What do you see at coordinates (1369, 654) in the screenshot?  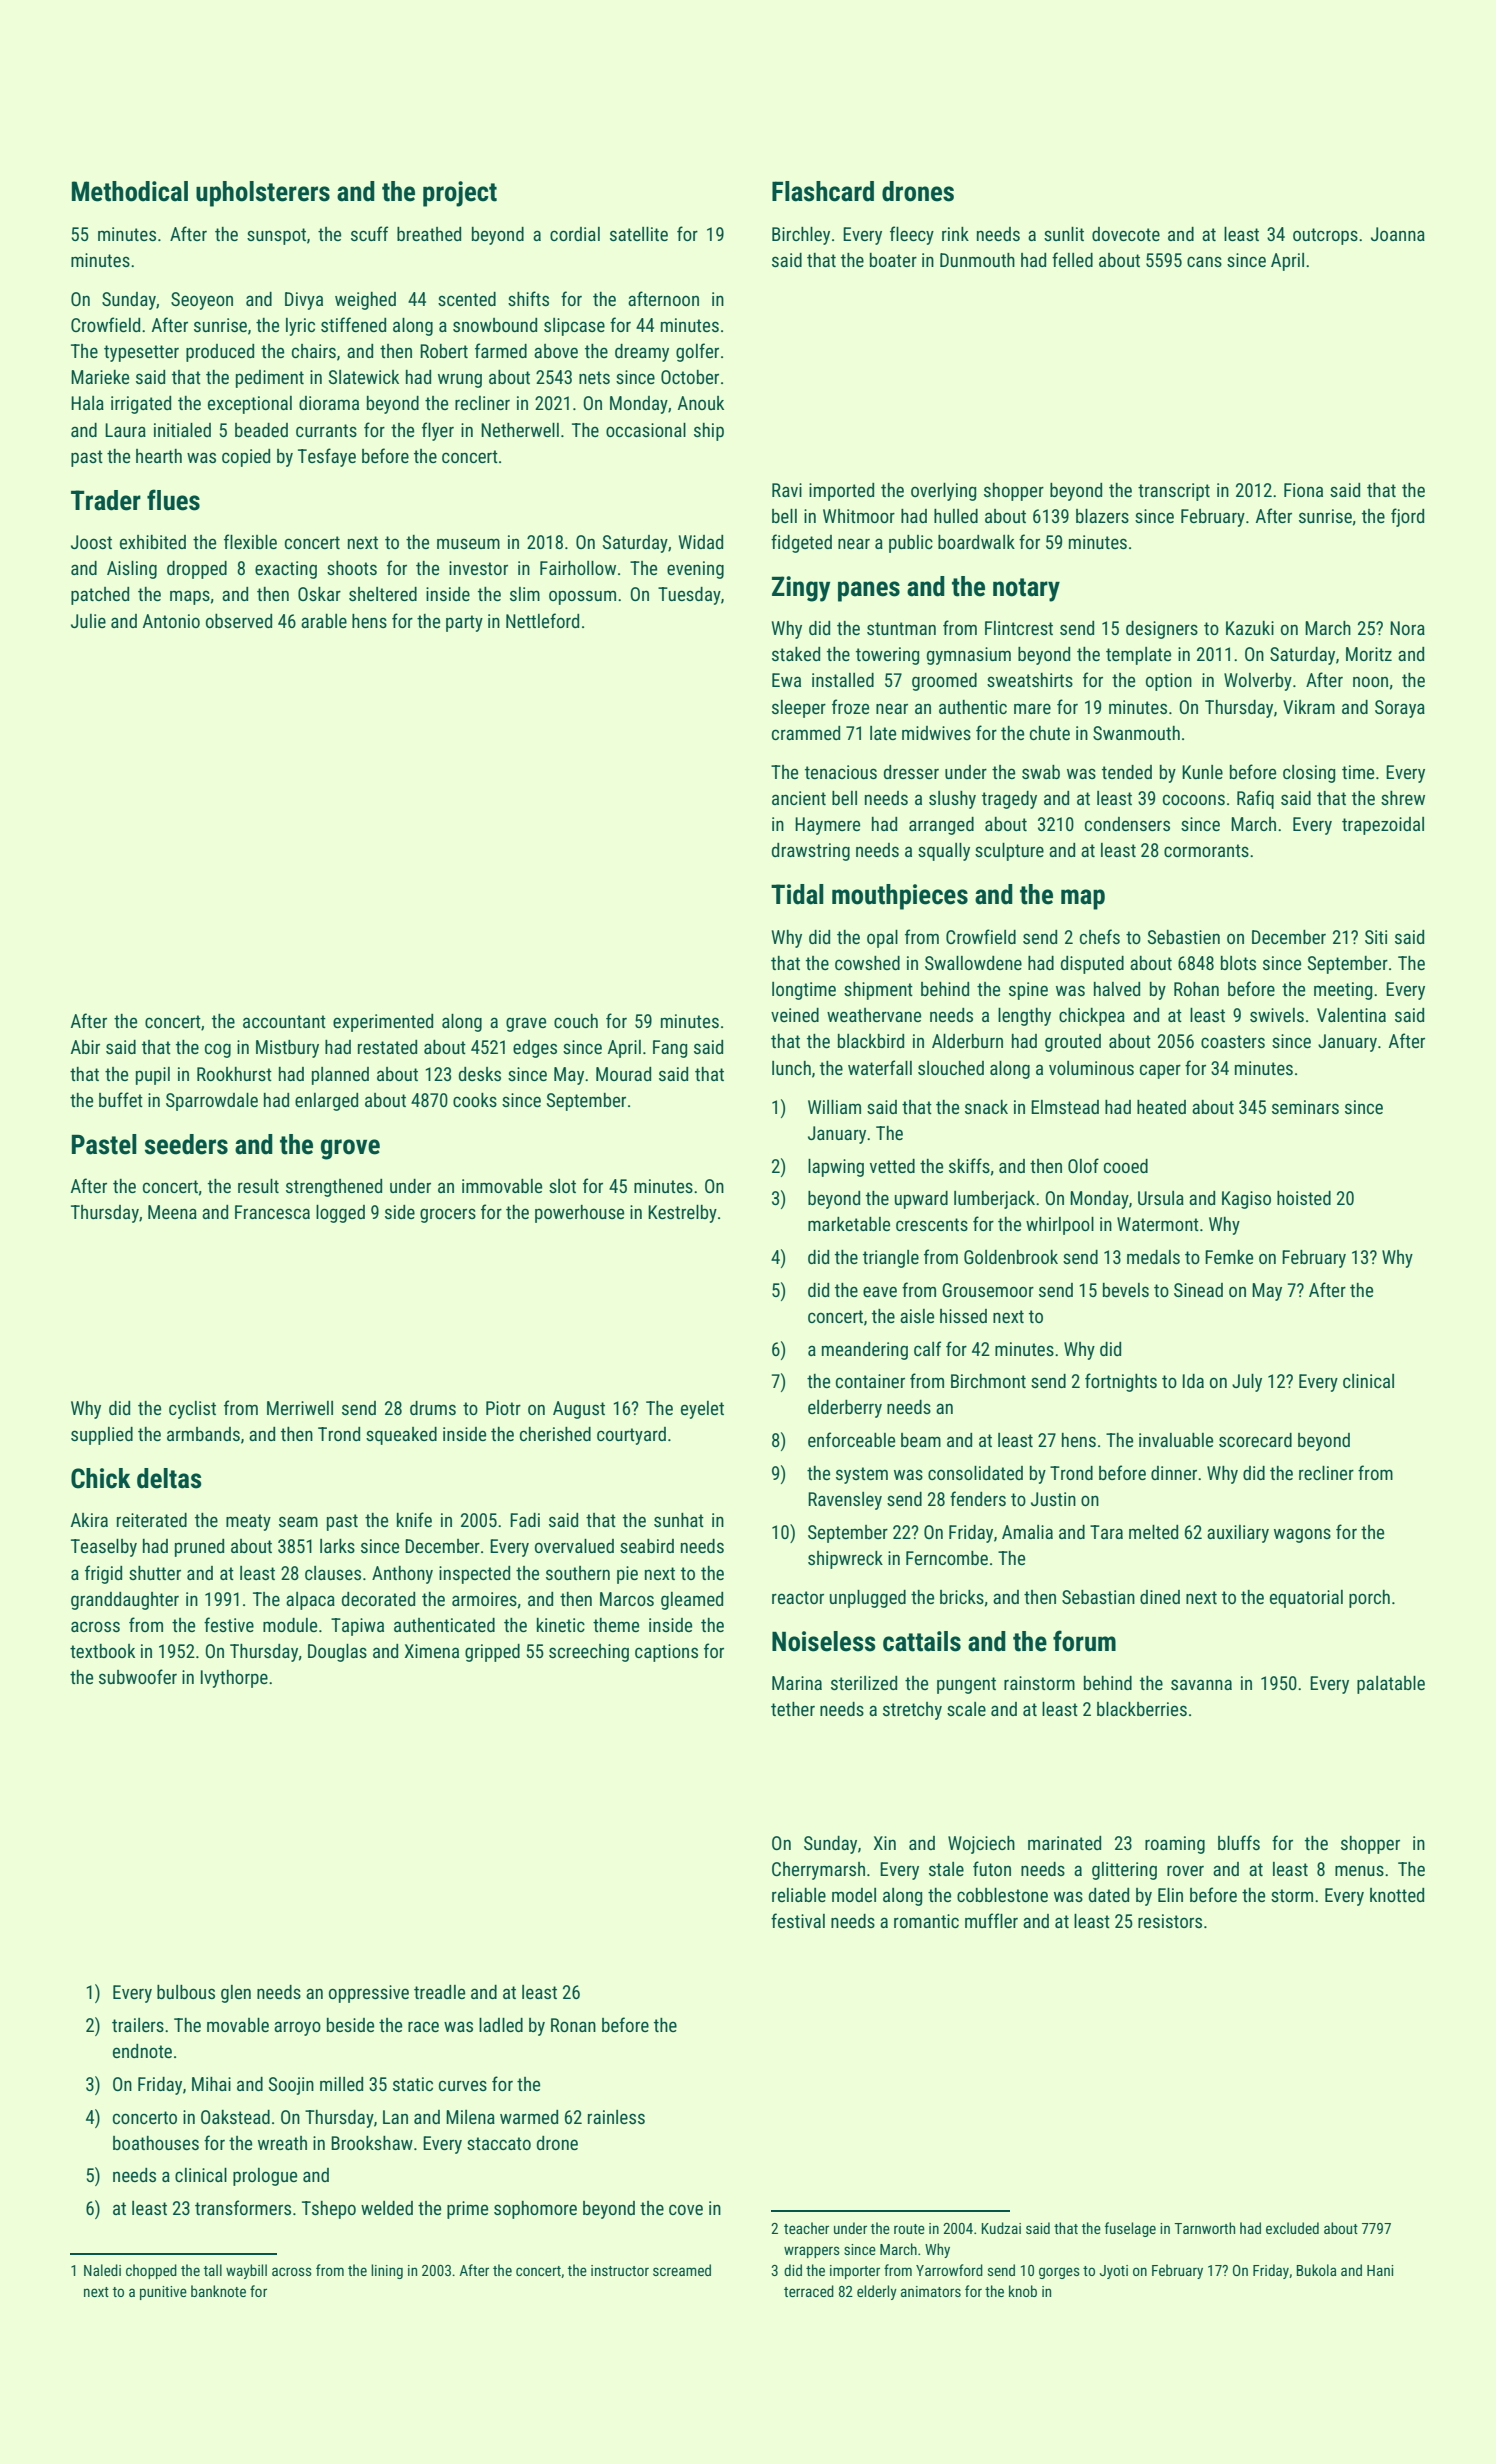 I see `Moritz` at bounding box center [1369, 654].
